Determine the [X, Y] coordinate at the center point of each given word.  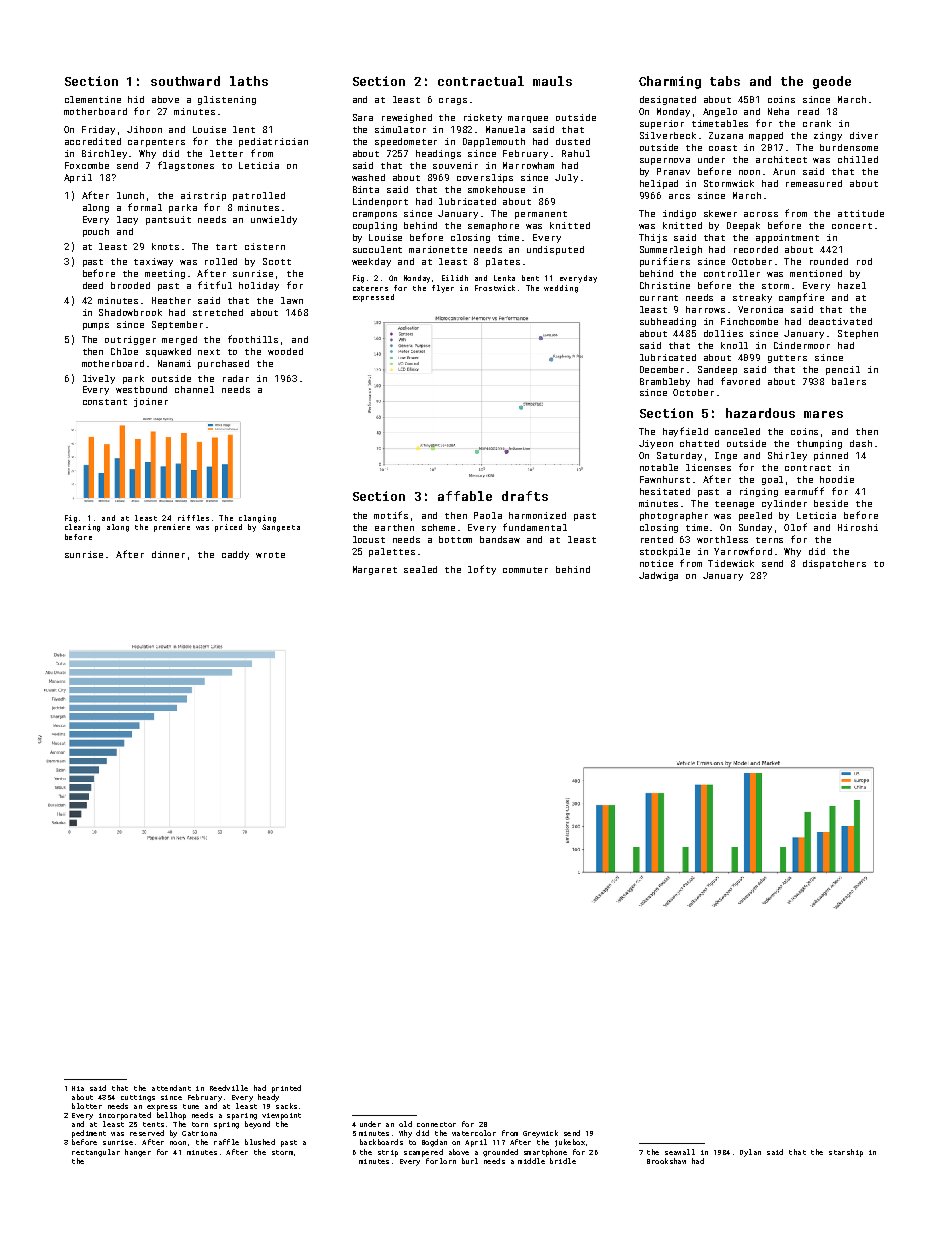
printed [286, 1089]
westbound [141, 389]
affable [465, 496]
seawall [680, 1152]
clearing [82, 528]
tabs [725, 81]
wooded [285, 351]
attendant [171, 1088]
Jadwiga [658, 576]
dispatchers [834, 564]
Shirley [787, 456]
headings [438, 154]
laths [249, 81]
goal [772, 480]
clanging [257, 519]
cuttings [138, 1098]
